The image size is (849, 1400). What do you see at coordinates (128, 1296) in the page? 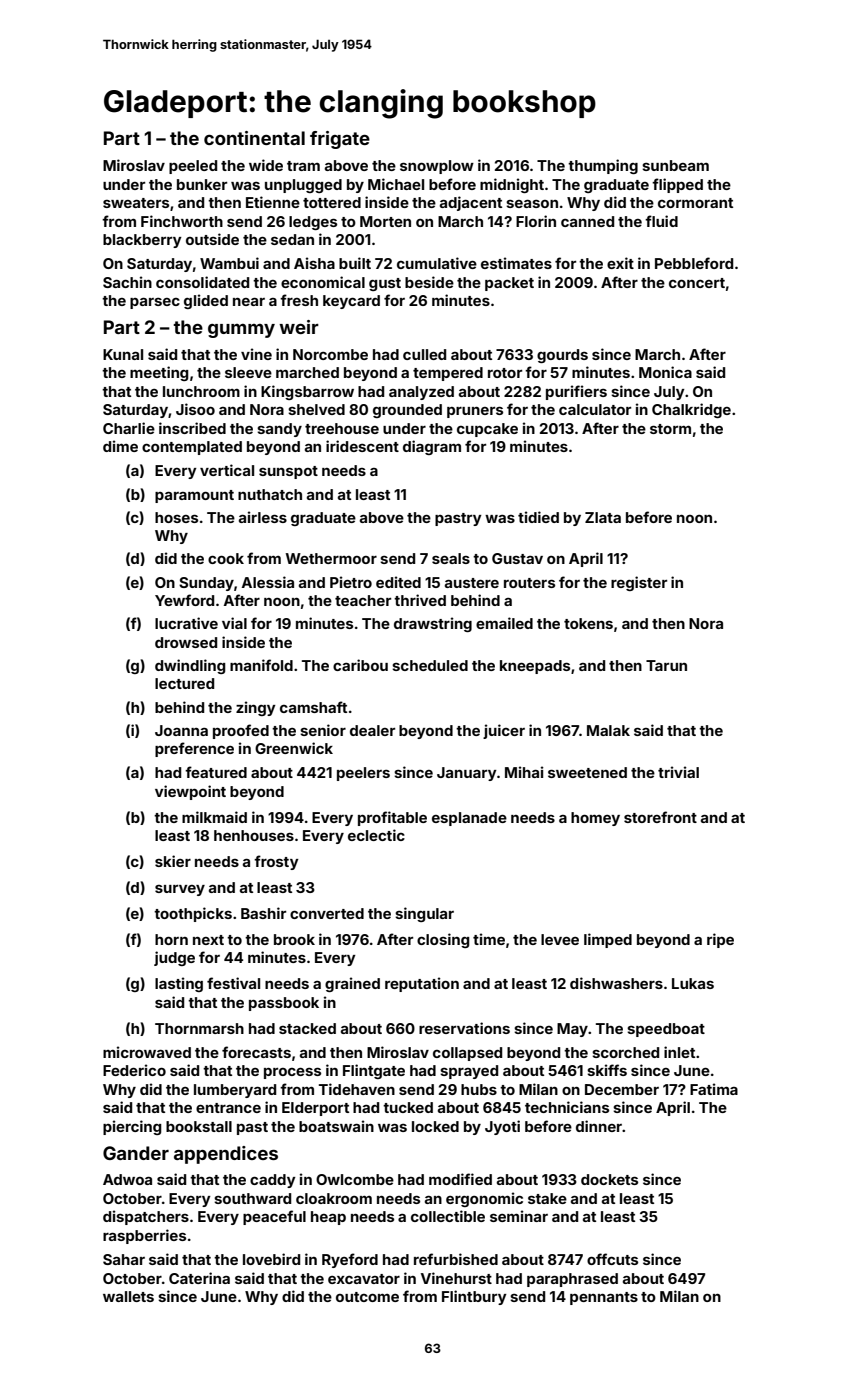
I see `wallets` at bounding box center [128, 1296].
